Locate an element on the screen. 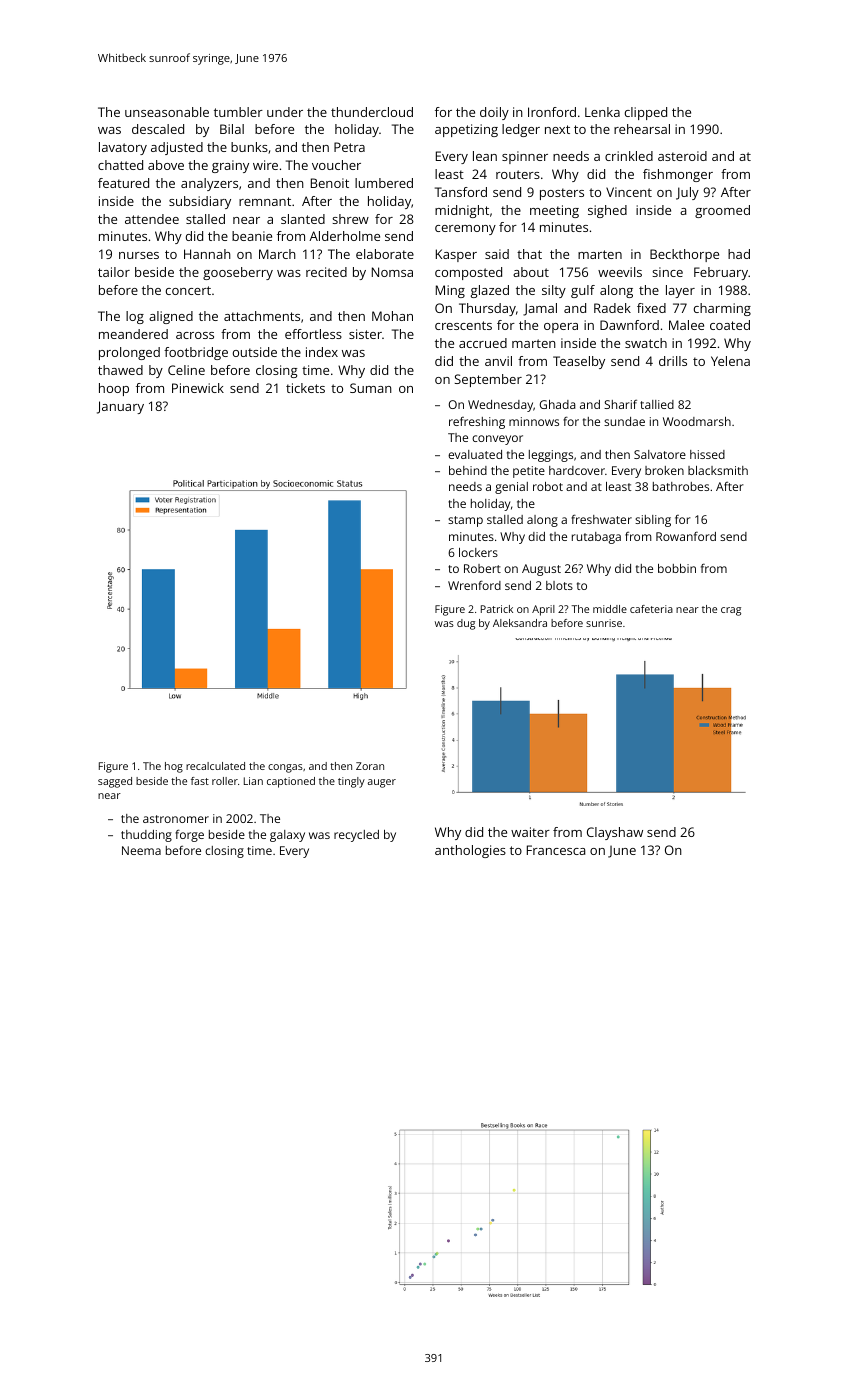 This screenshot has width=849, height=1400. Pinewick is located at coordinates (198, 388).
